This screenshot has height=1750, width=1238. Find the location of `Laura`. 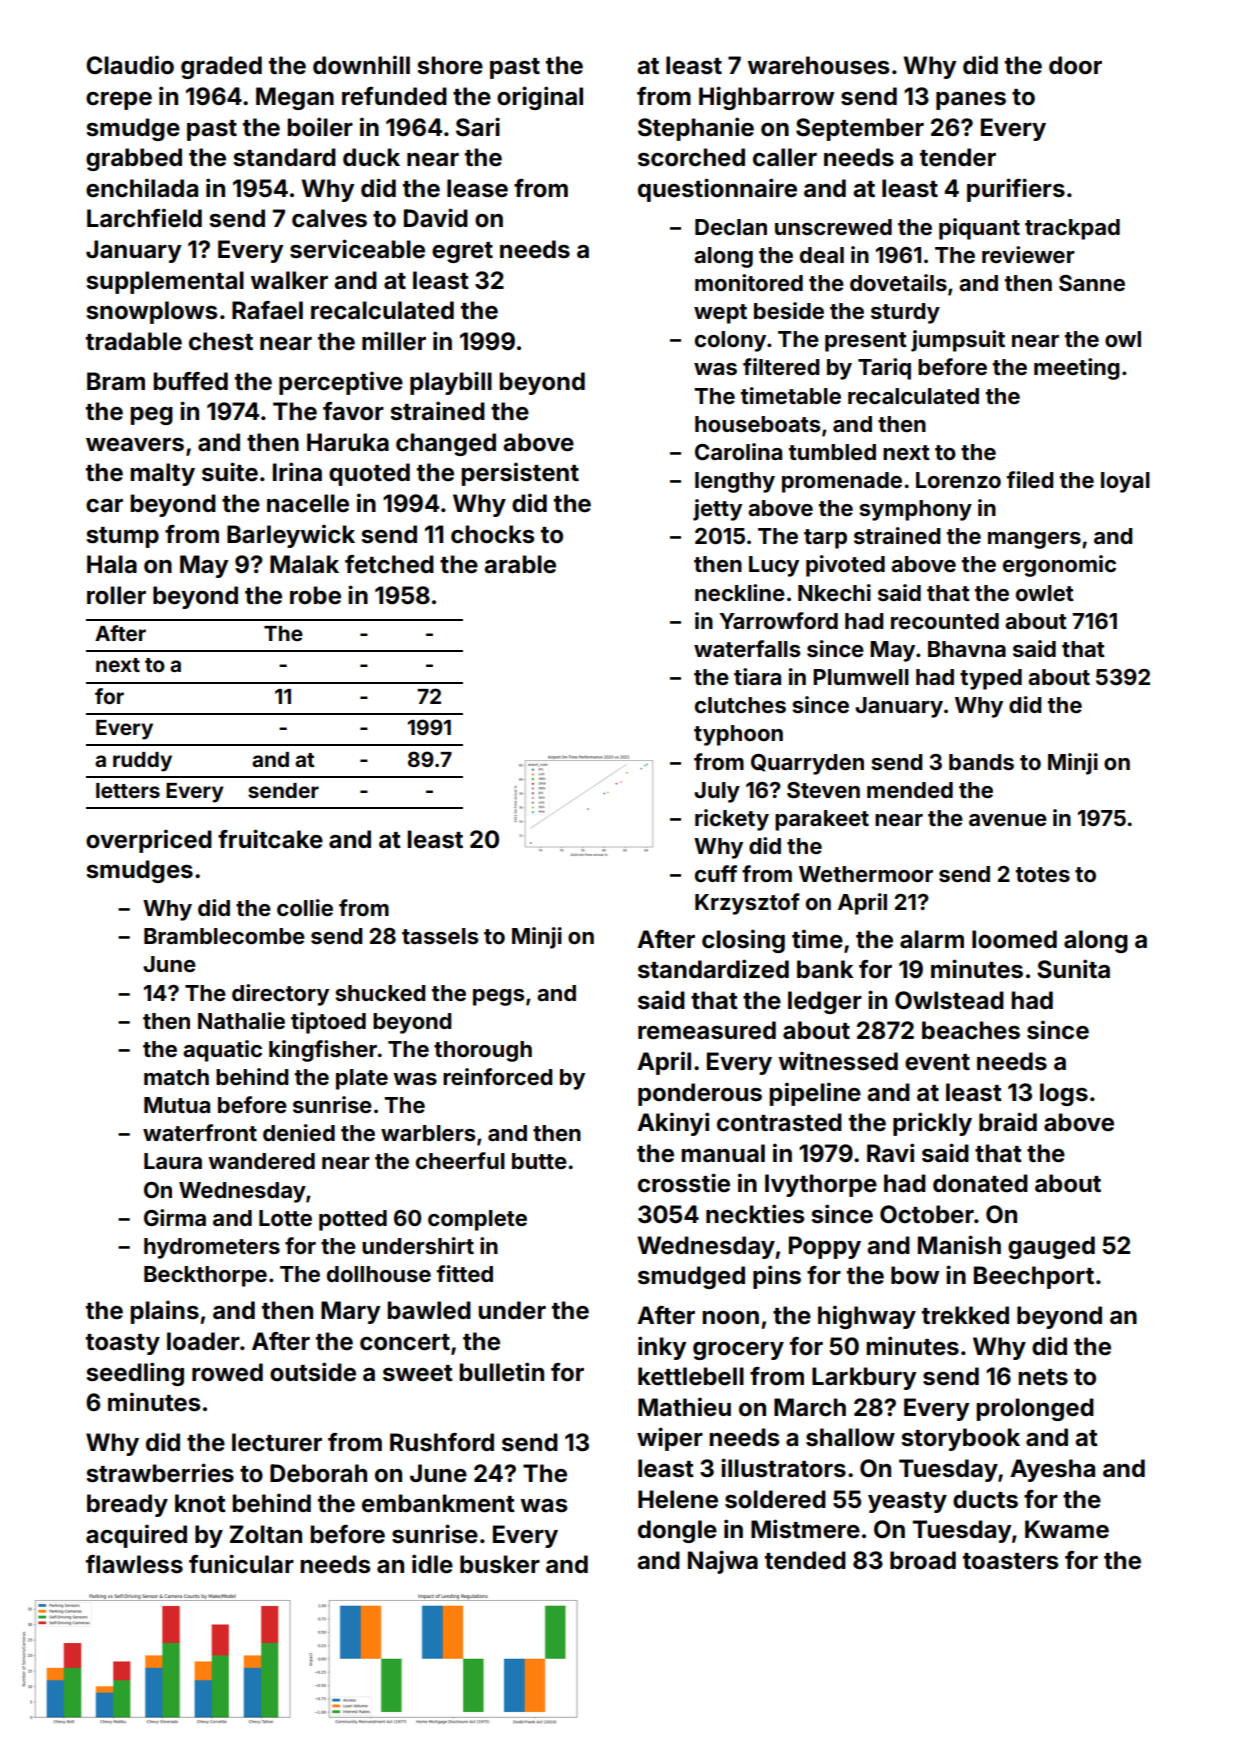

Laura is located at coordinates (173, 1161).
